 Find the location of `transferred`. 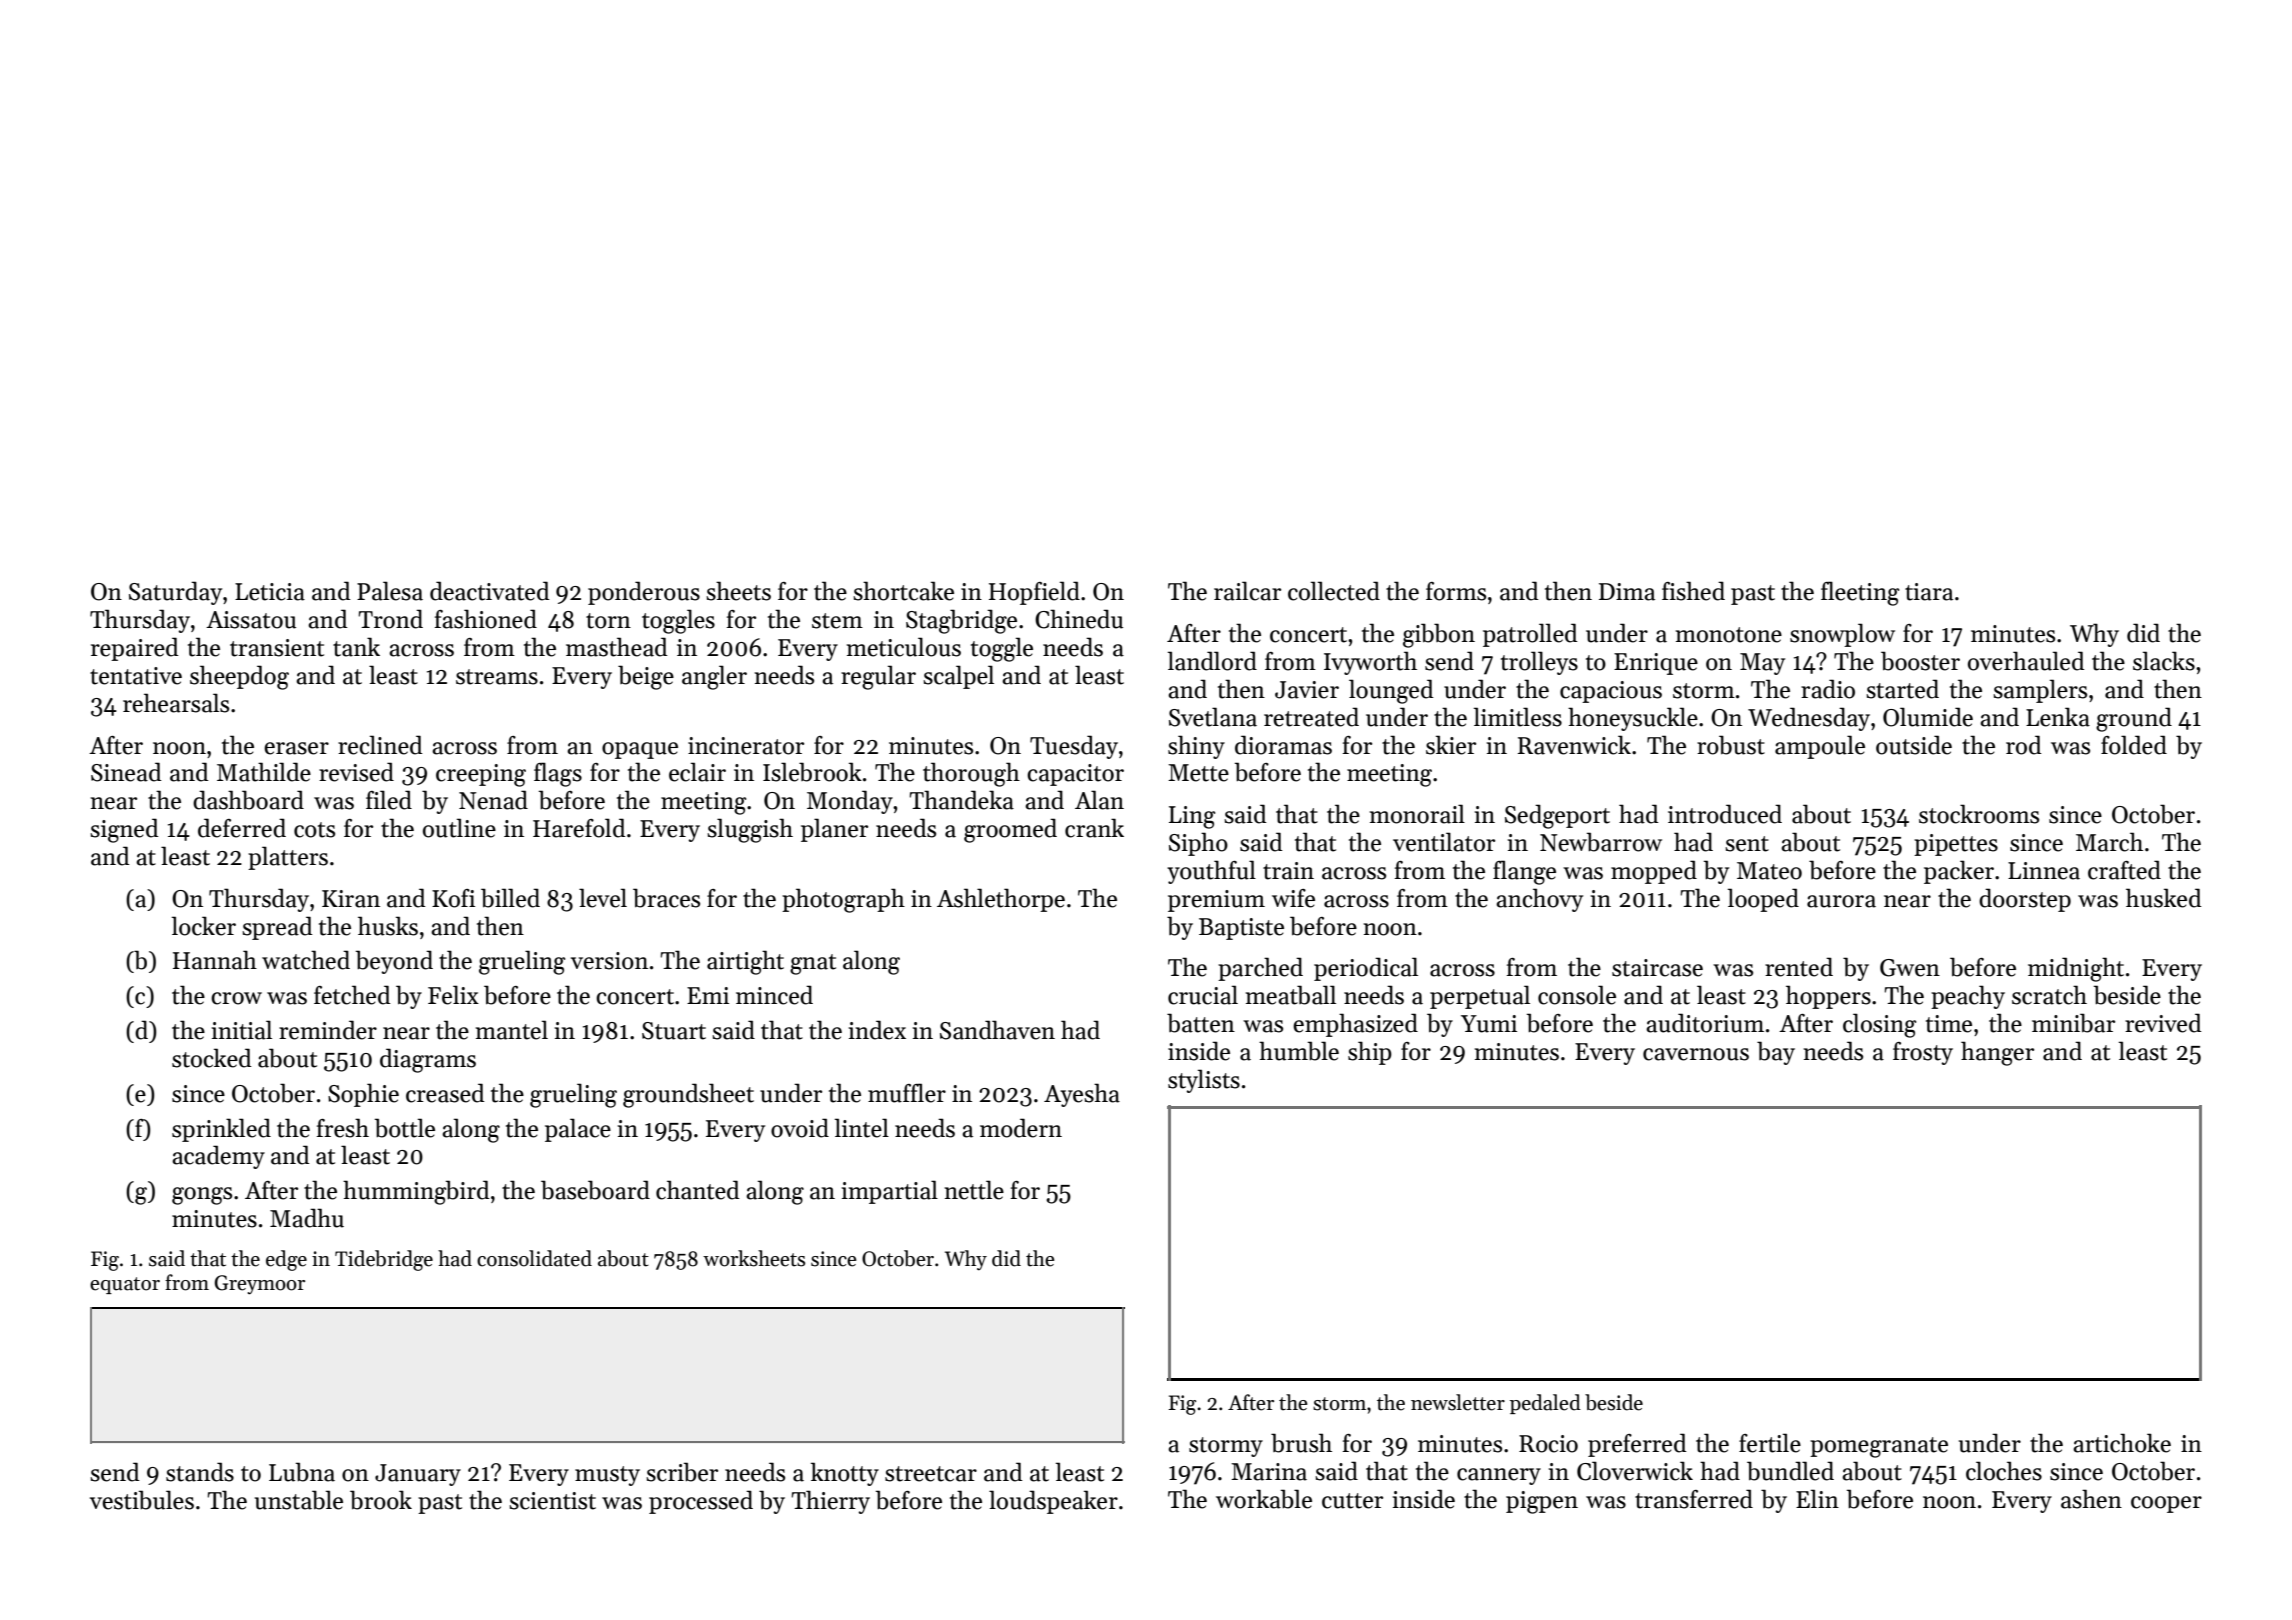

transferred is located at coordinates (1694, 1499).
